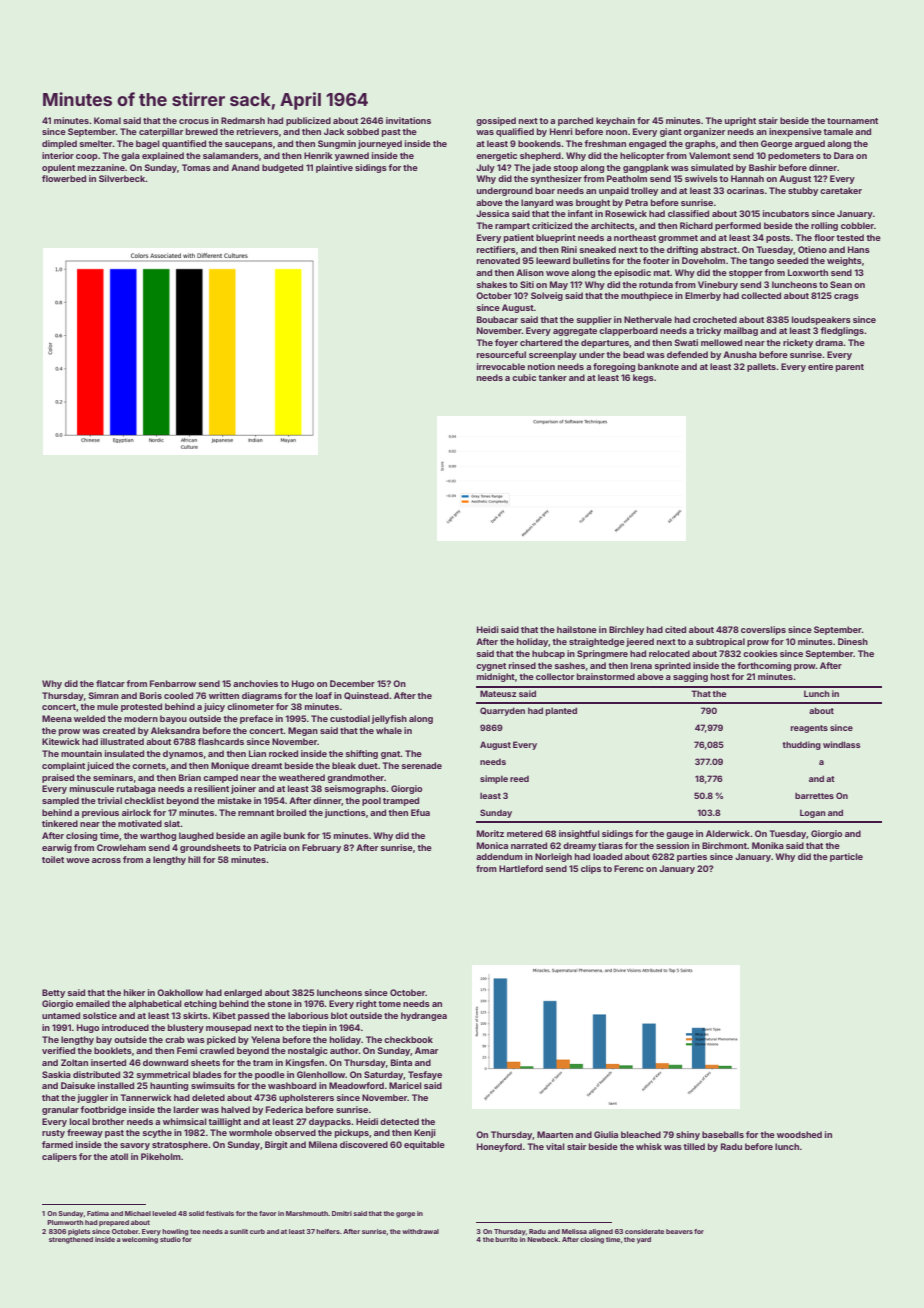 This image has width=924, height=1308. I want to click on curb, so click(257, 1231).
